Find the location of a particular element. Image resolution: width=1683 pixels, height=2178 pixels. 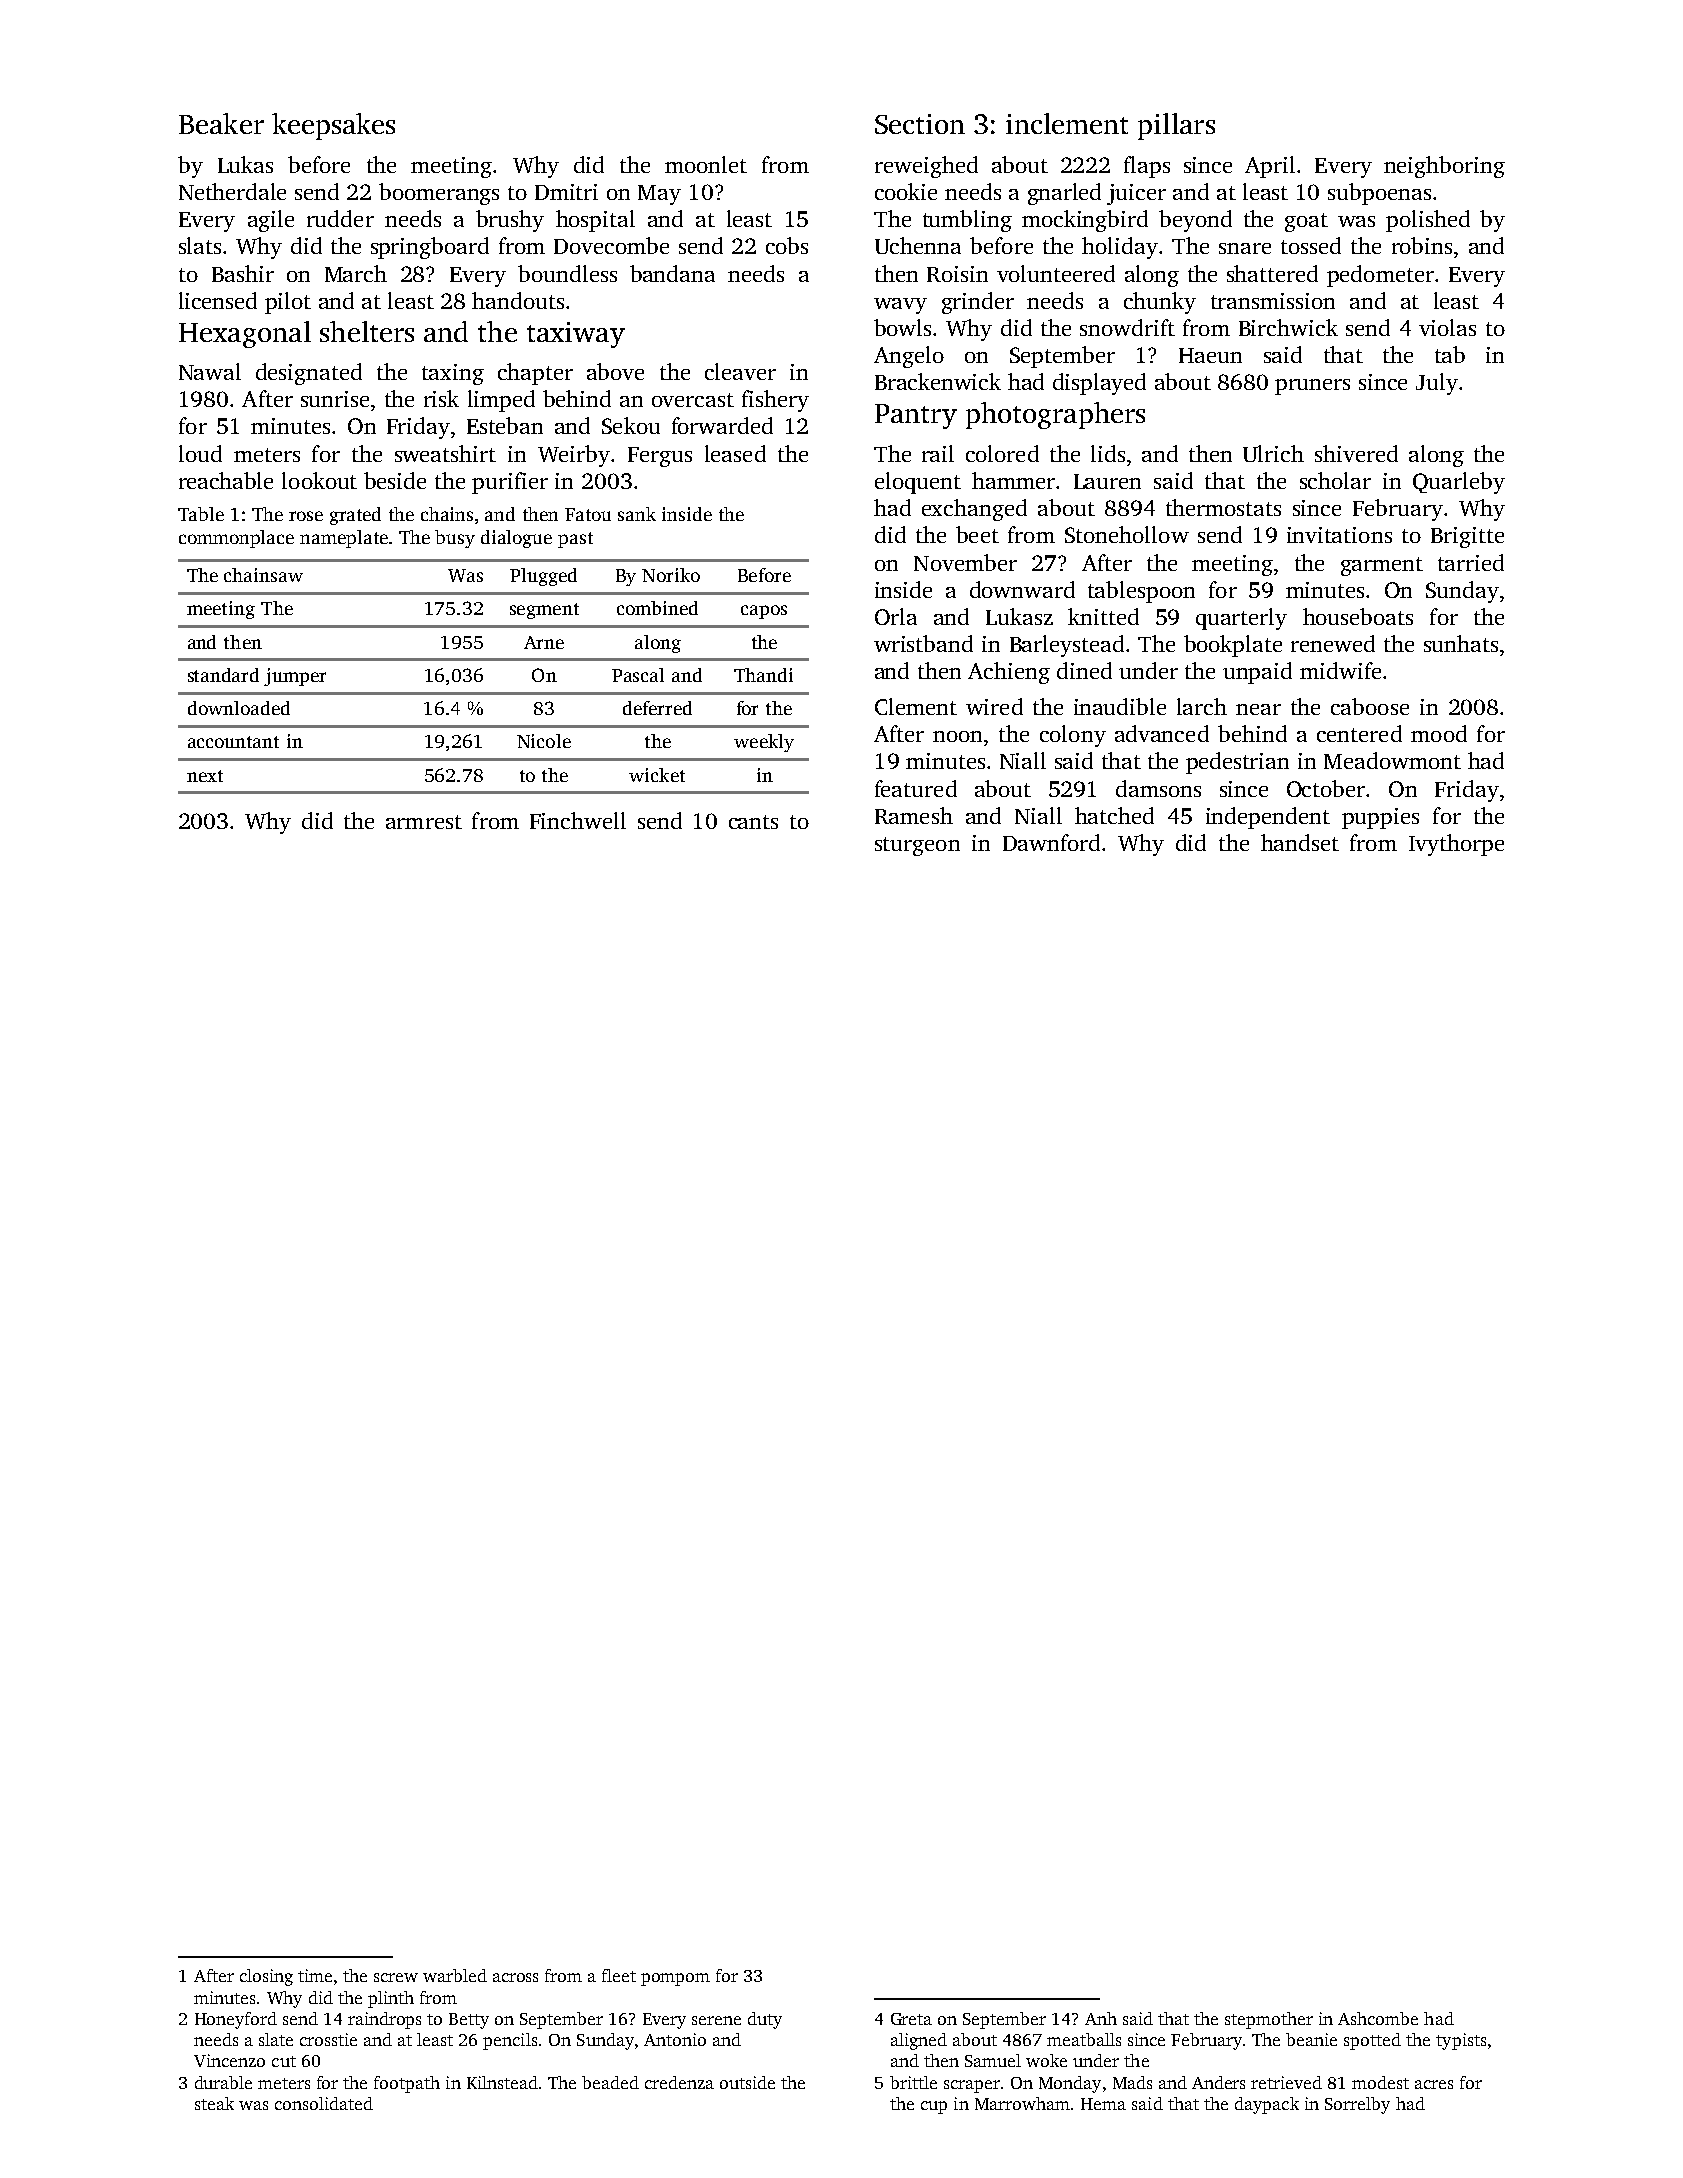

warbled is located at coordinates (455, 1975).
